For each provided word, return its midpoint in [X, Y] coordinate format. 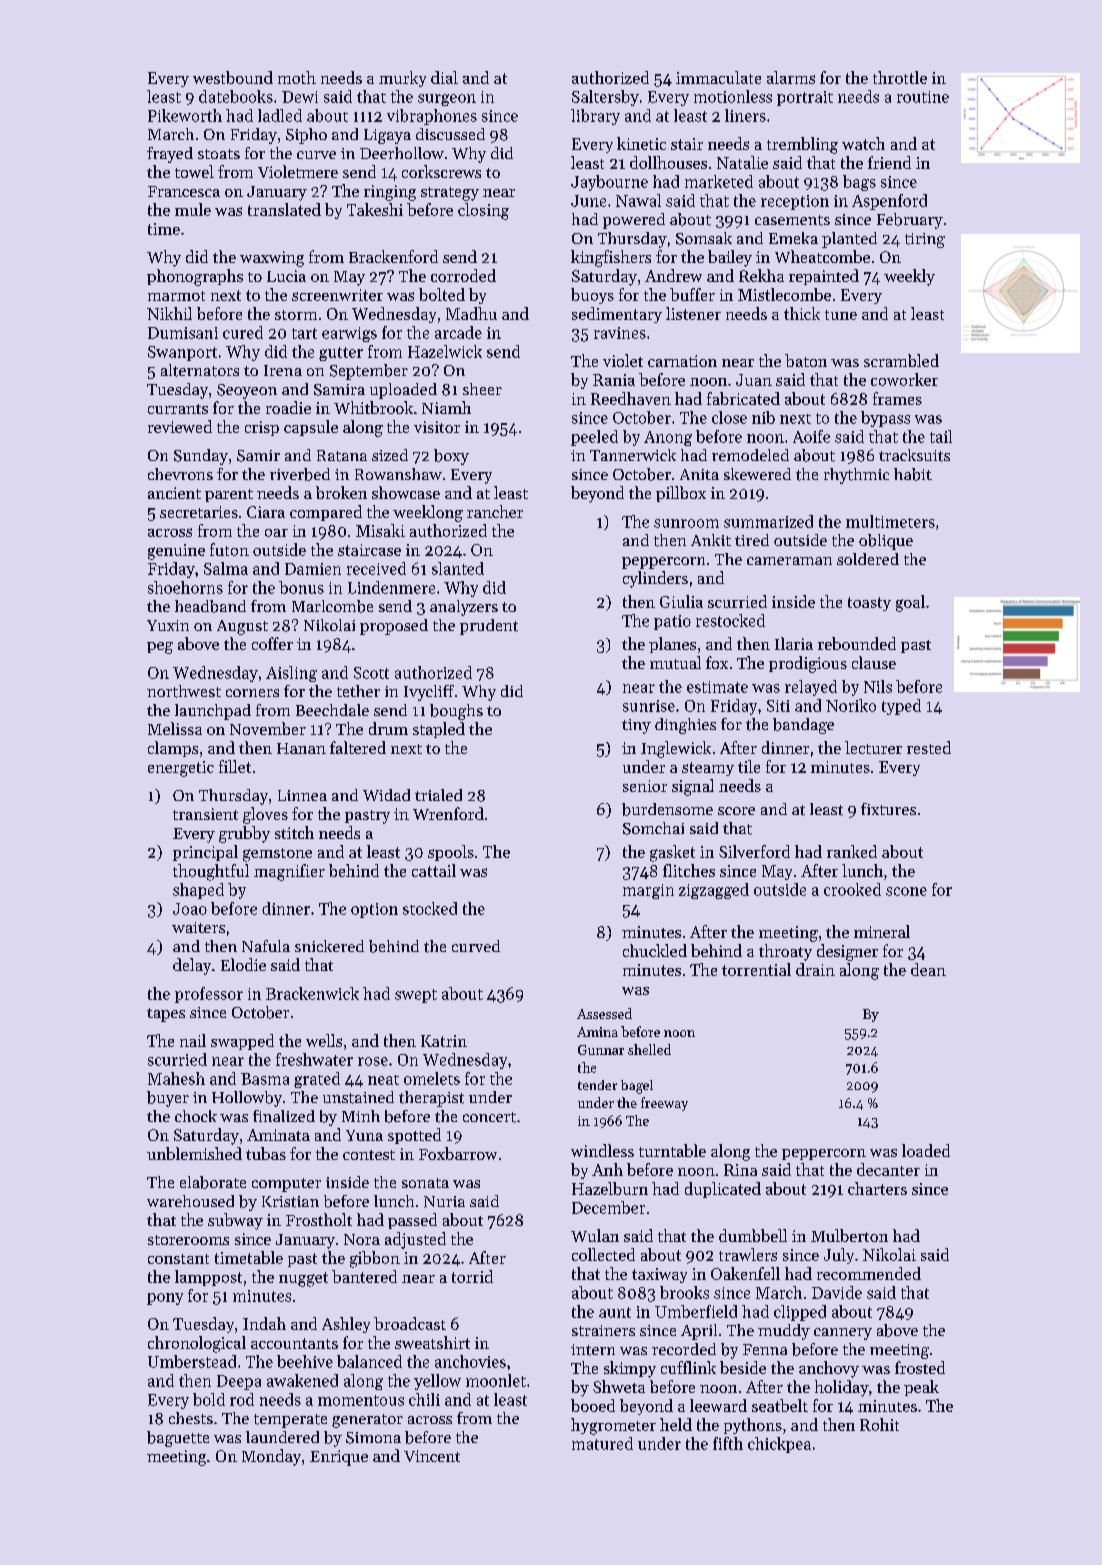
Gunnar [601, 1050]
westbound [233, 77]
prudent [489, 627]
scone [906, 891]
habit [913, 474]
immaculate [718, 77]
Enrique [339, 1458]
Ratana [342, 456]
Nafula [266, 946]
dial [444, 77]
